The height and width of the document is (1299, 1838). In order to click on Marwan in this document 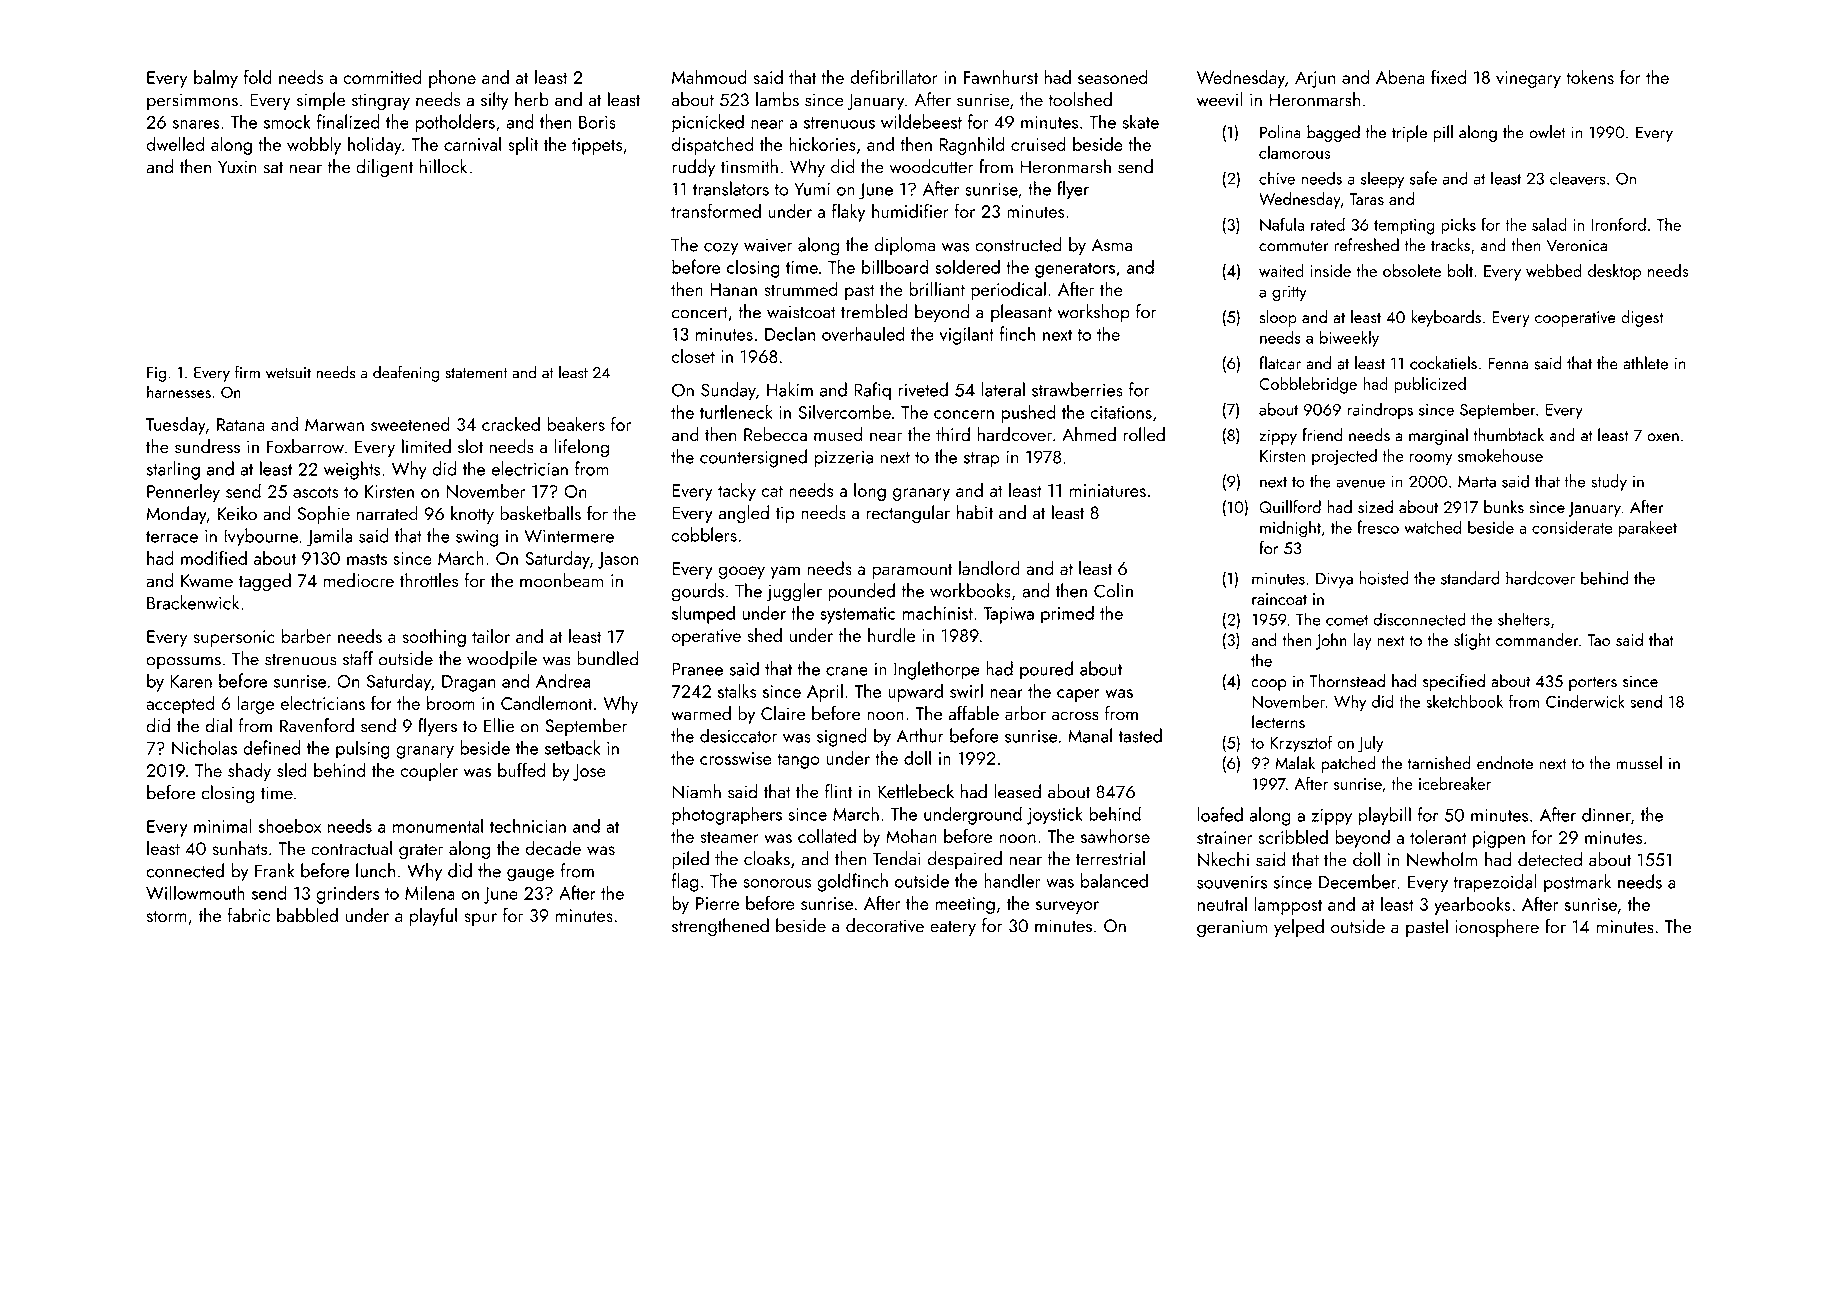, I will do `click(334, 424)`.
